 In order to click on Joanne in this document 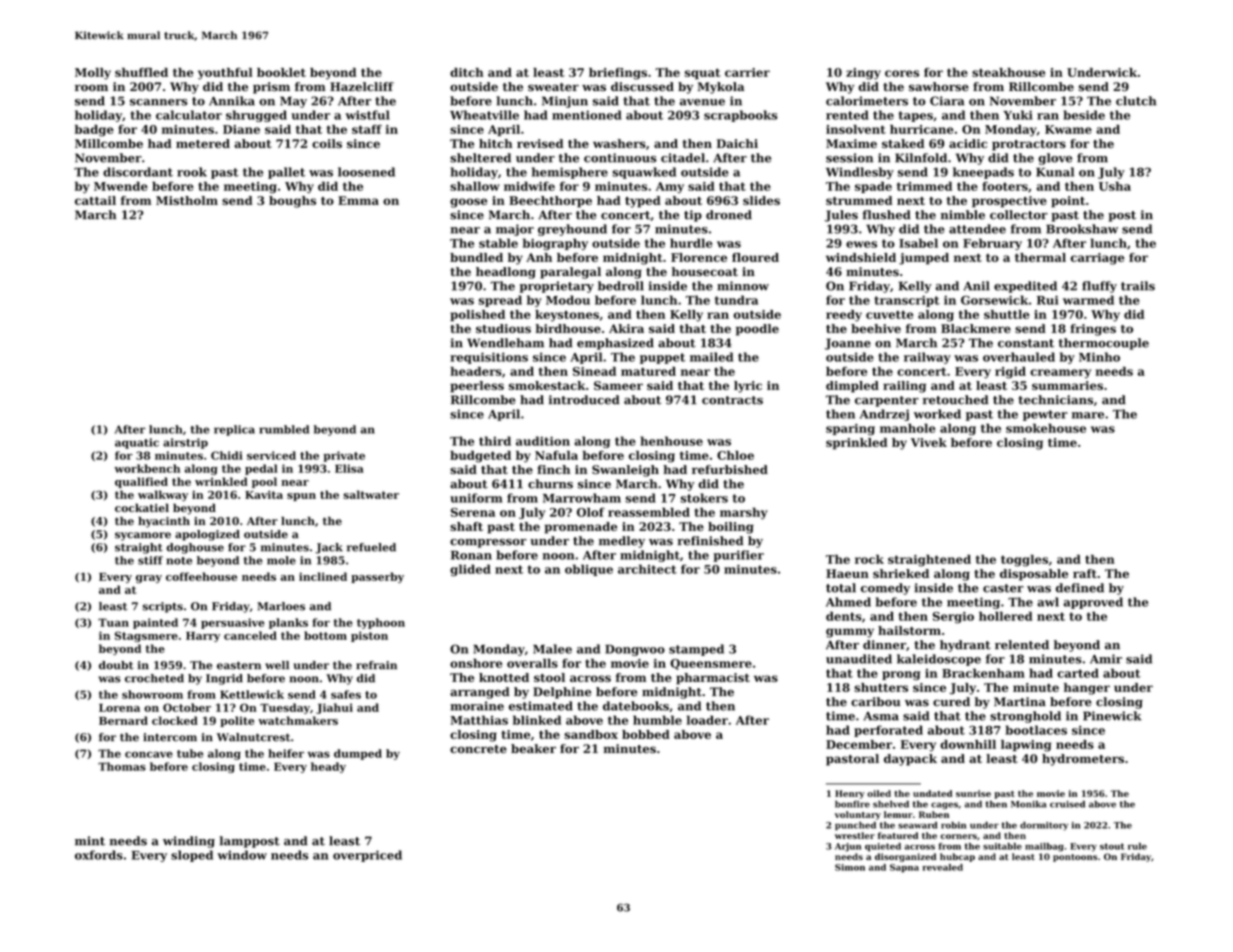, I will do `click(848, 344)`.
